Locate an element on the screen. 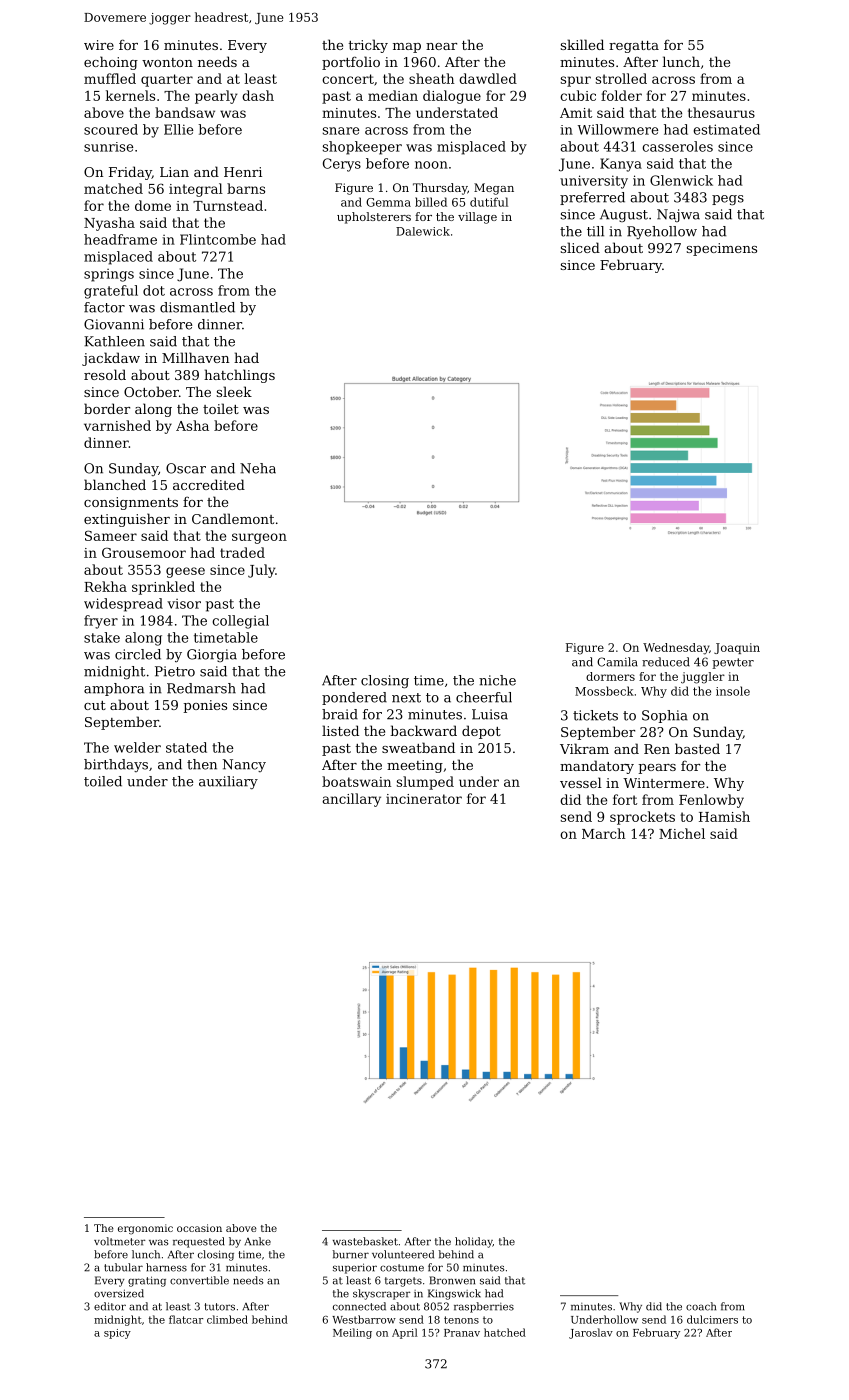 The height and width of the screenshot is (1400, 849). occasion is located at coordinates (199, 1228).
